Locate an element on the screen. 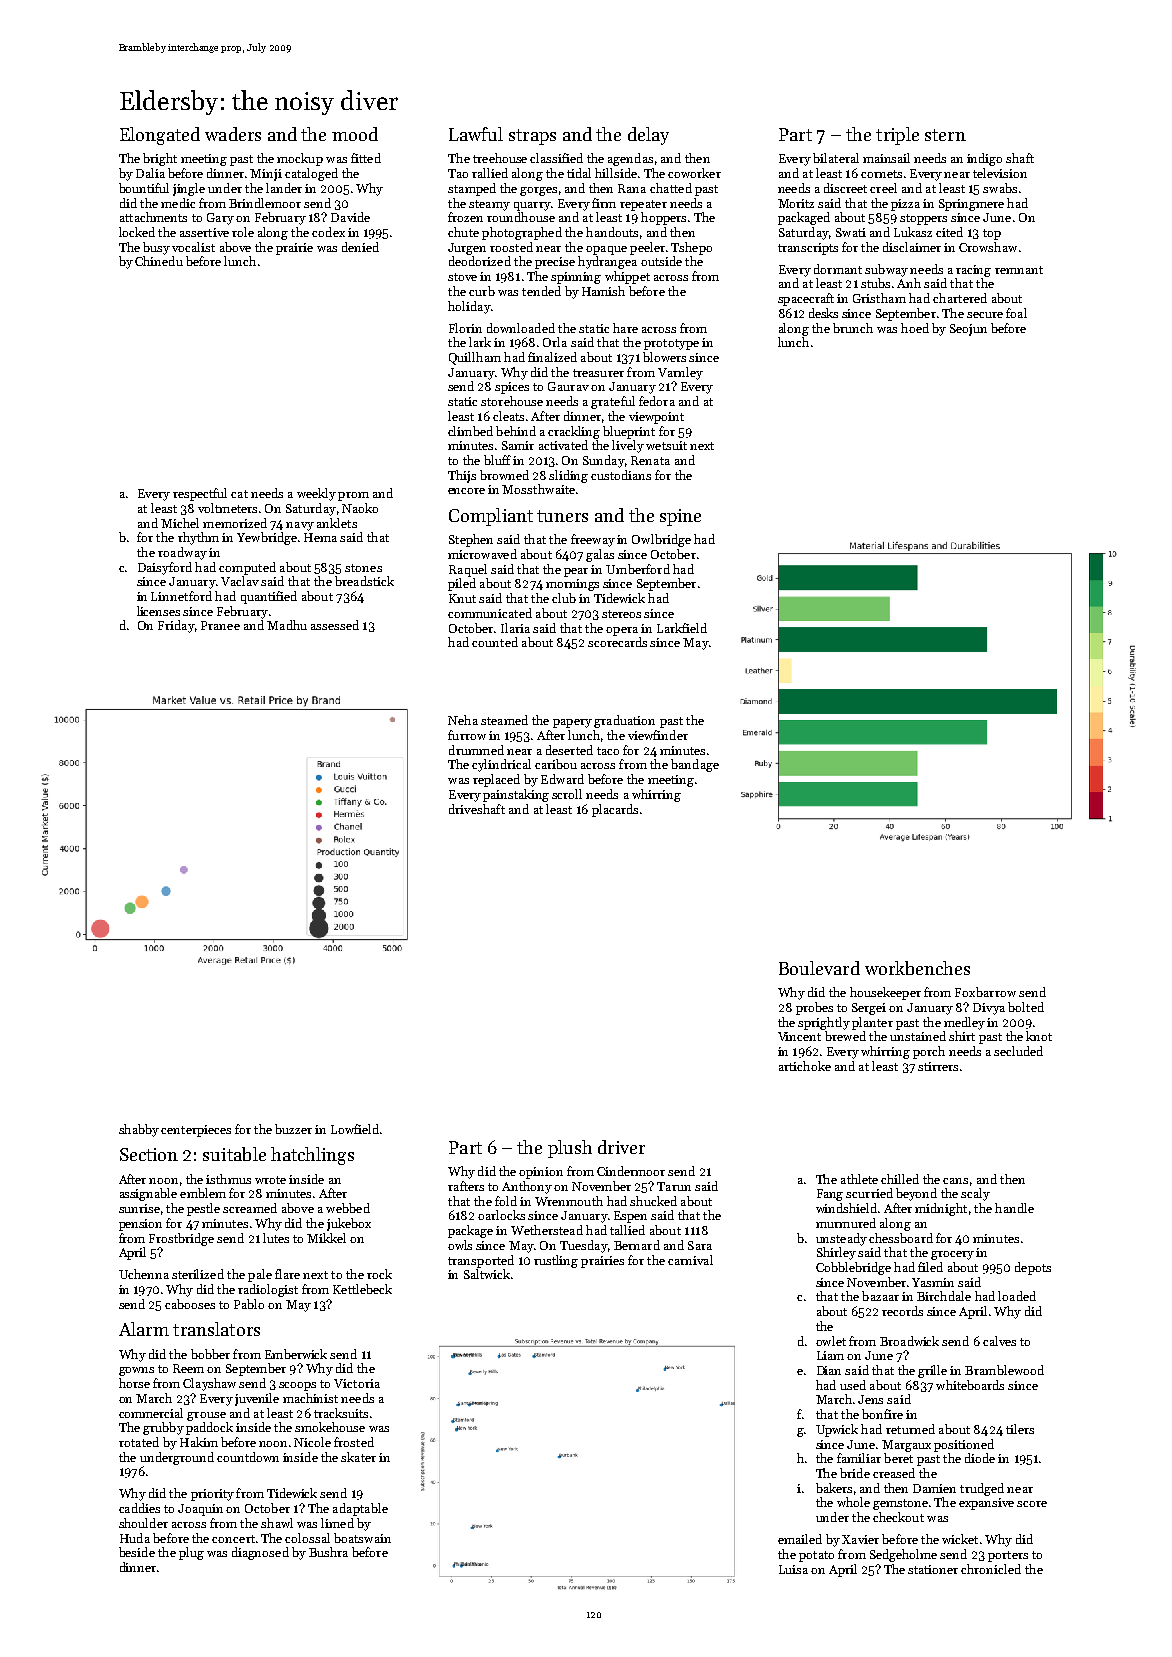 Image resolution: width=1172 pixels, height=1657 pixels. boatswain is located at coordinates (362, 1538).
